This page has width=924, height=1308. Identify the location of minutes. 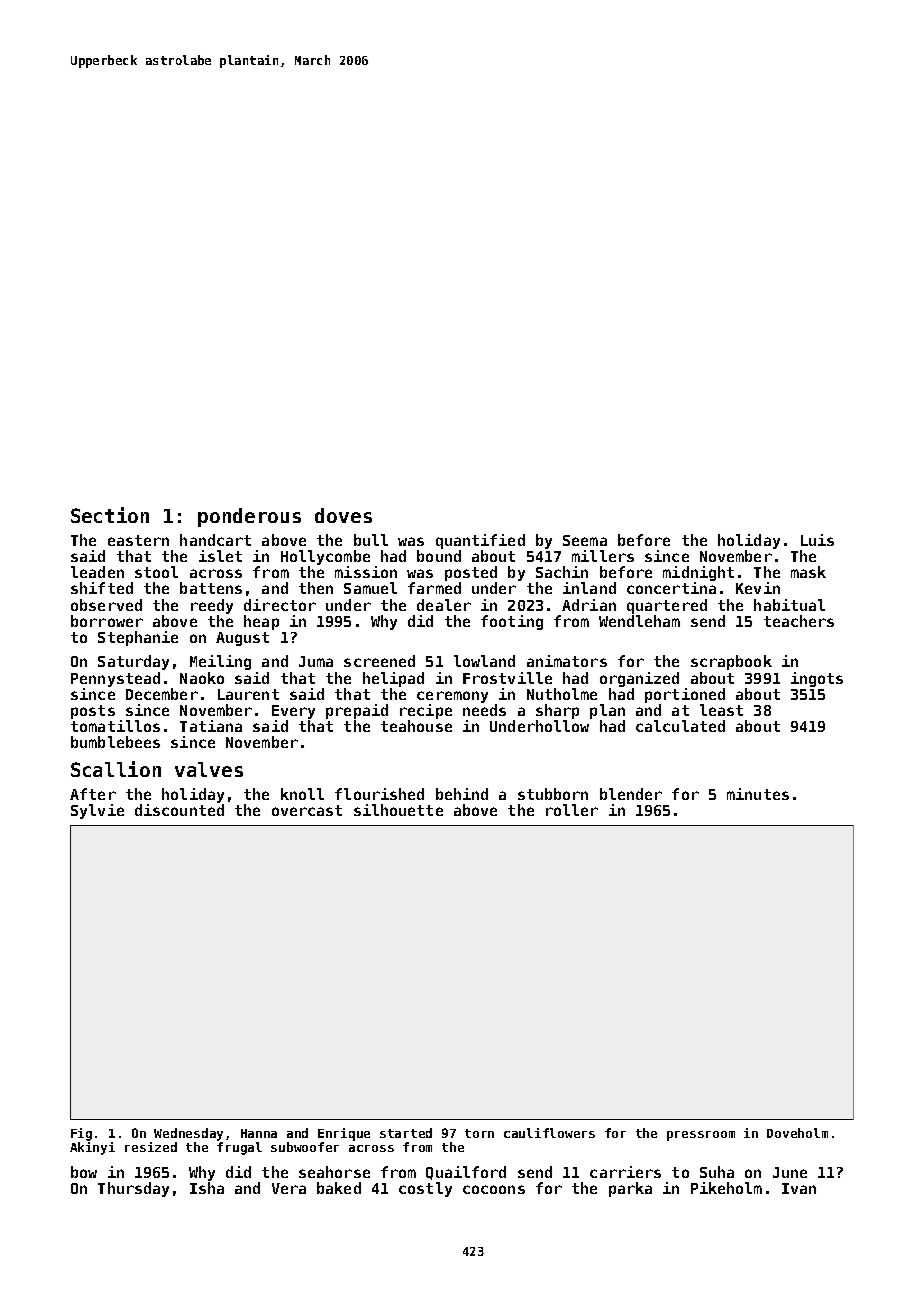
(758, 794).
